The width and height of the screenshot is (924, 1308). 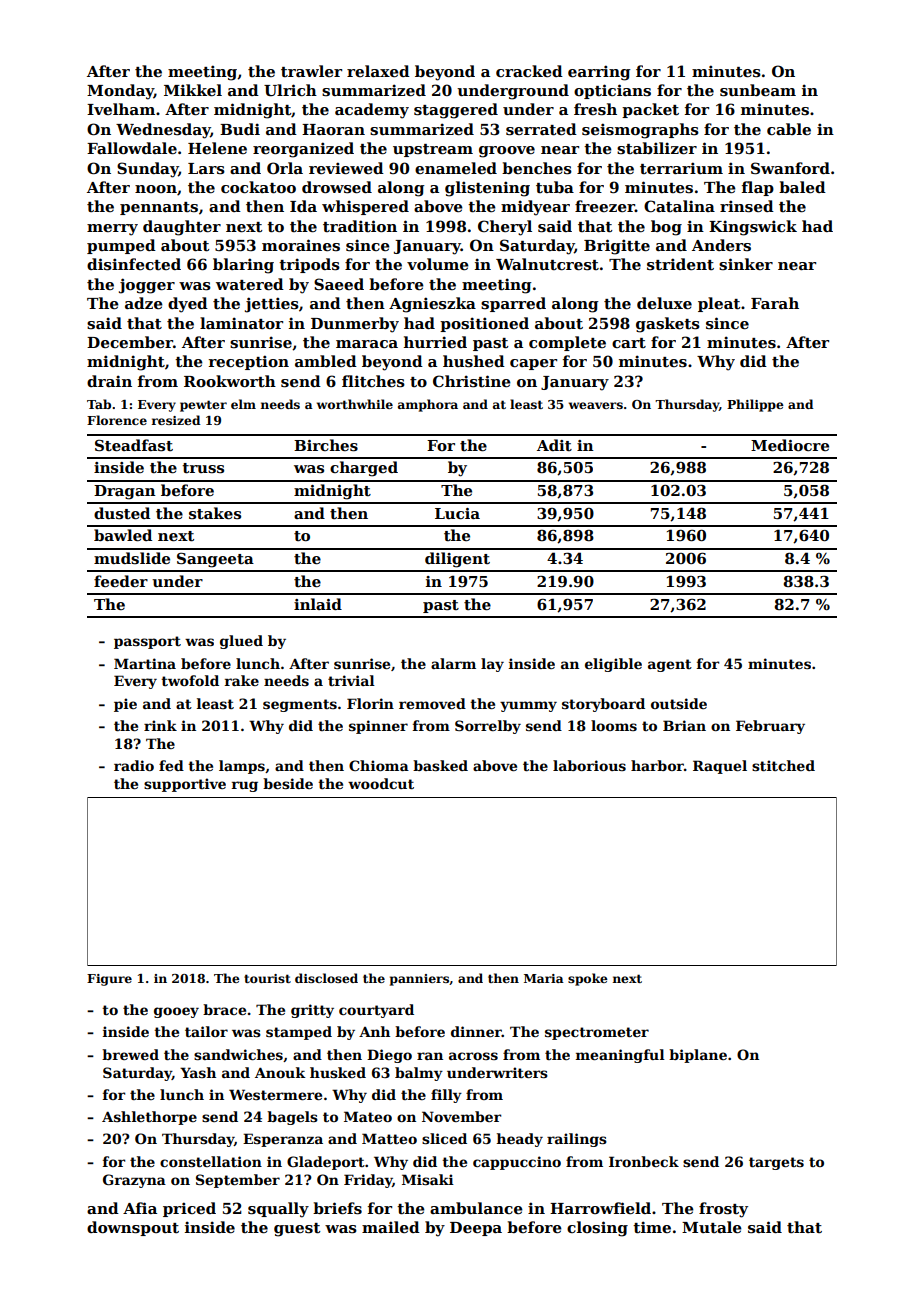 I want to click on segments, so click(x=300, y=705).
